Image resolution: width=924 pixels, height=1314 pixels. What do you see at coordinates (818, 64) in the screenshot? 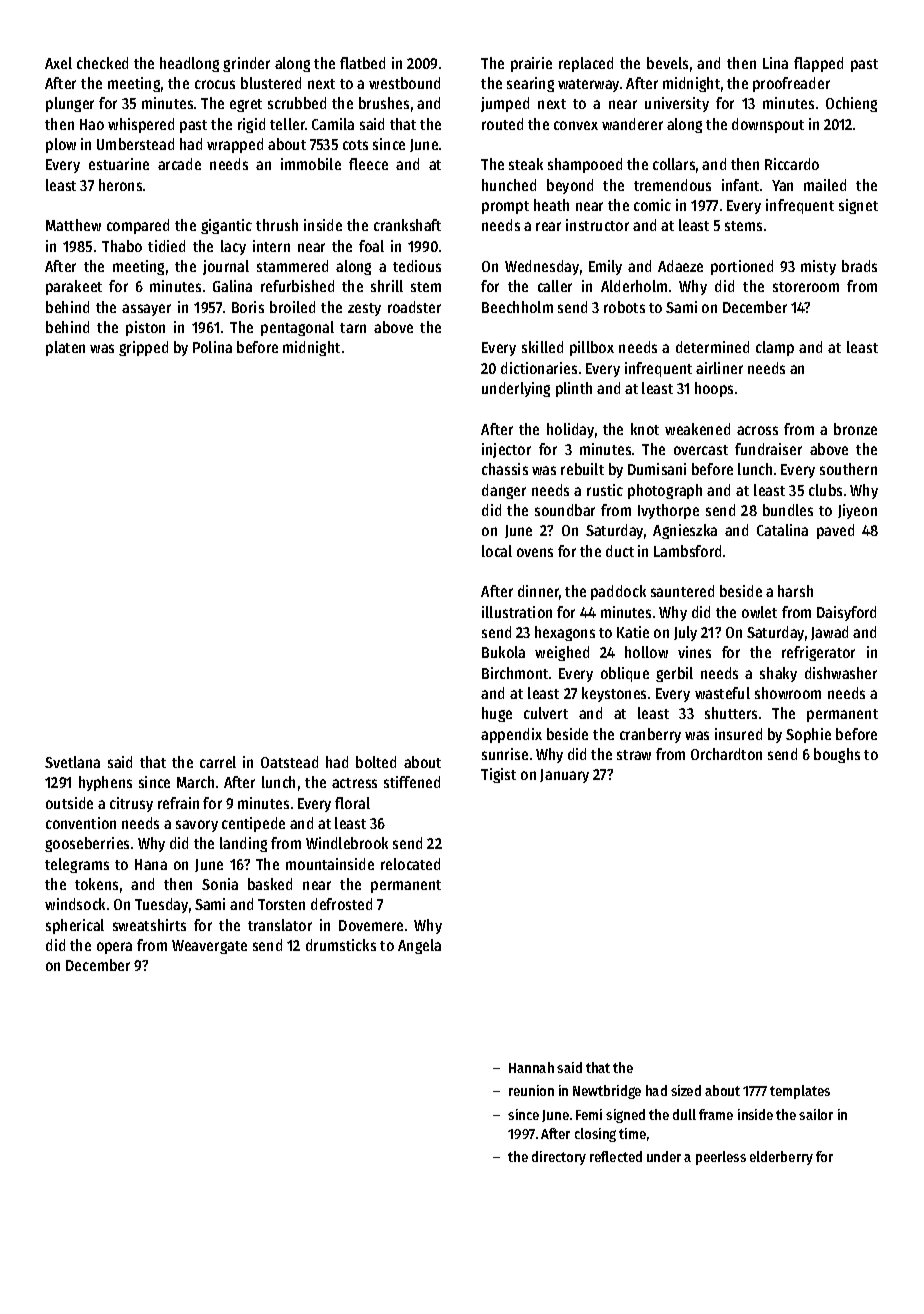
I see `flapped` at bounding box center [818, 64].
